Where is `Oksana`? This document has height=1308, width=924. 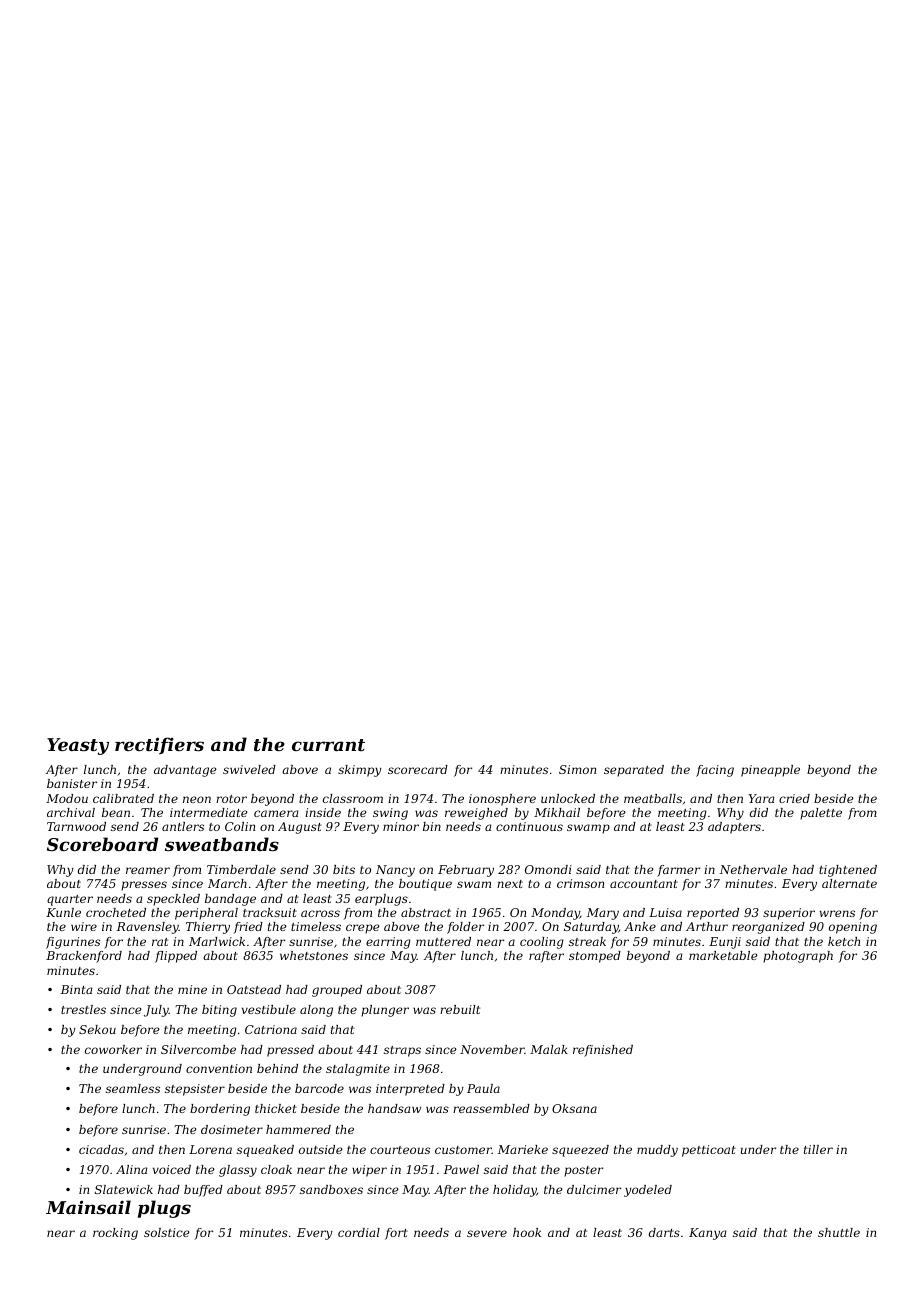 Oksana is located at coordinates (574, 1108).
